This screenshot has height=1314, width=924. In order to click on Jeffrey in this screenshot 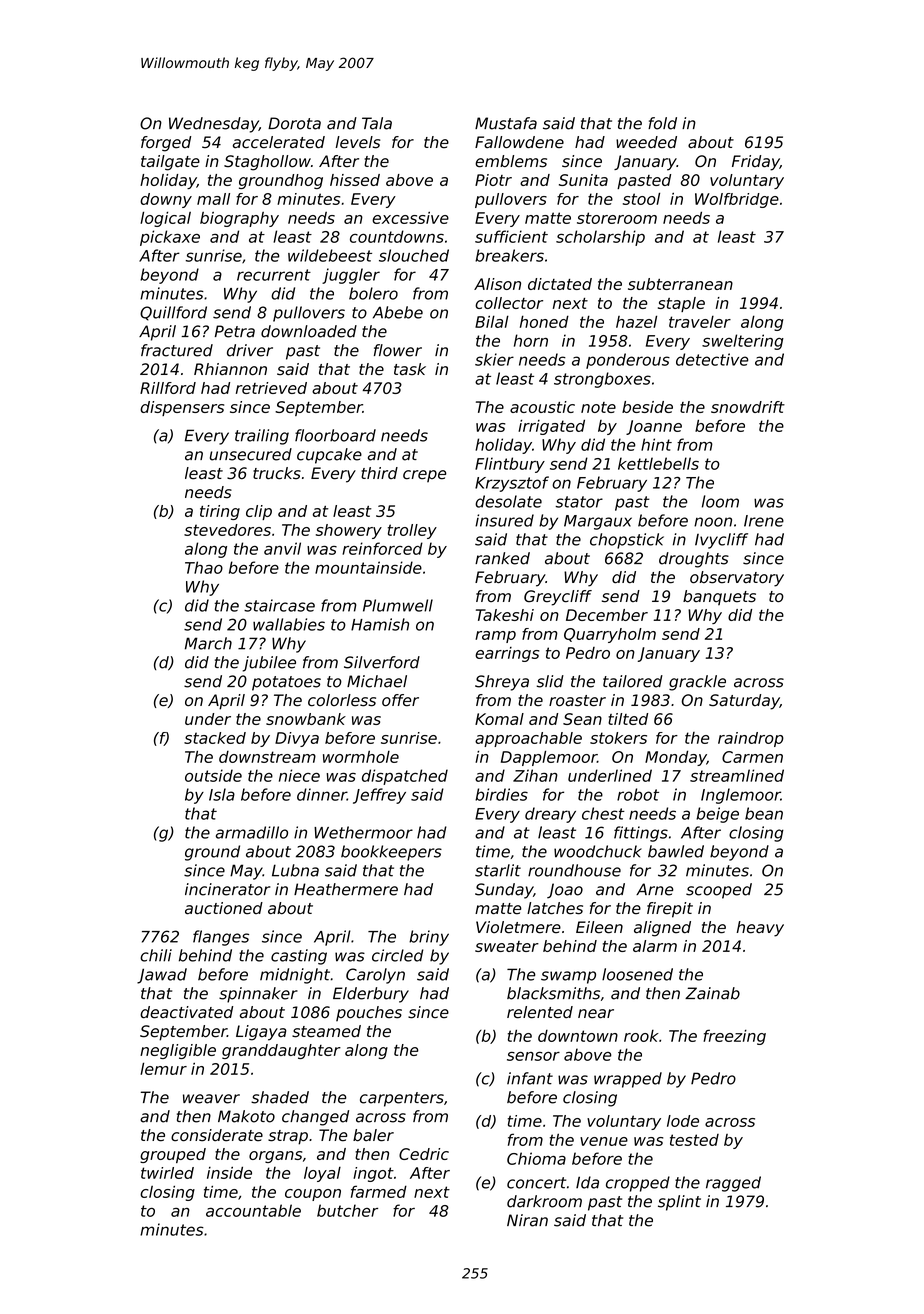, I will do `click(379, 796)`.
